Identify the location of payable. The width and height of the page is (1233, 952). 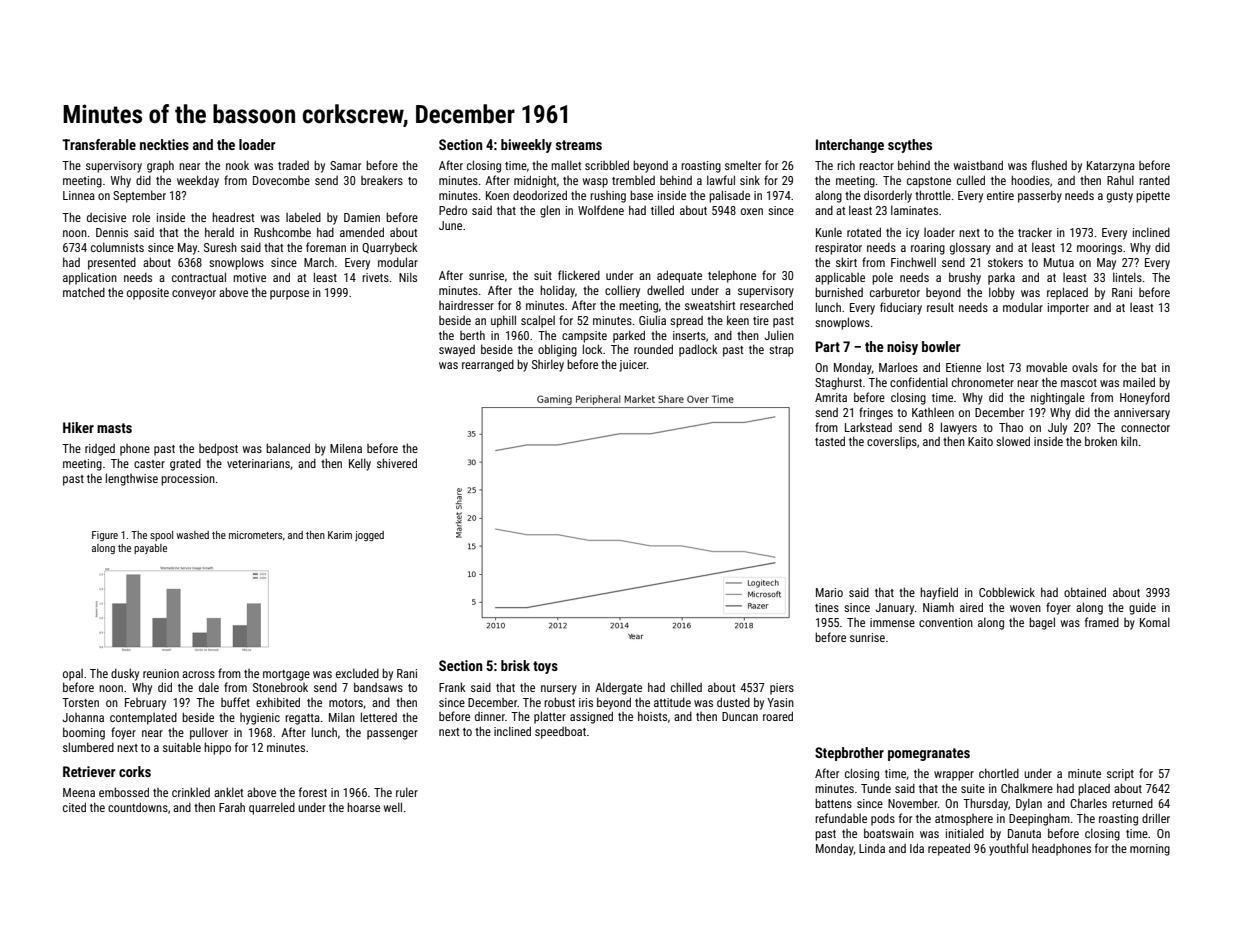
(150, 549).
